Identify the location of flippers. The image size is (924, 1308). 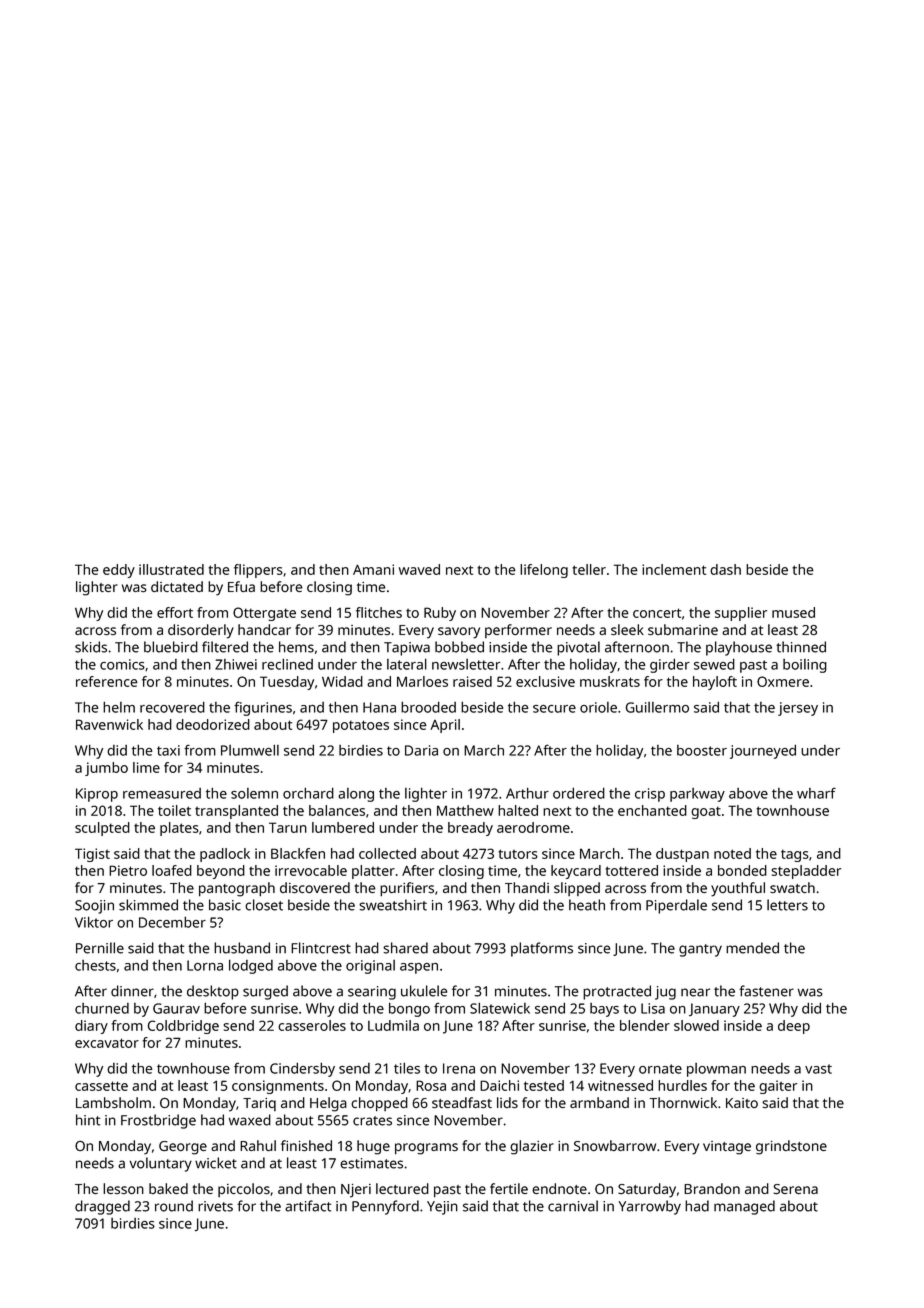
(258, 571).
